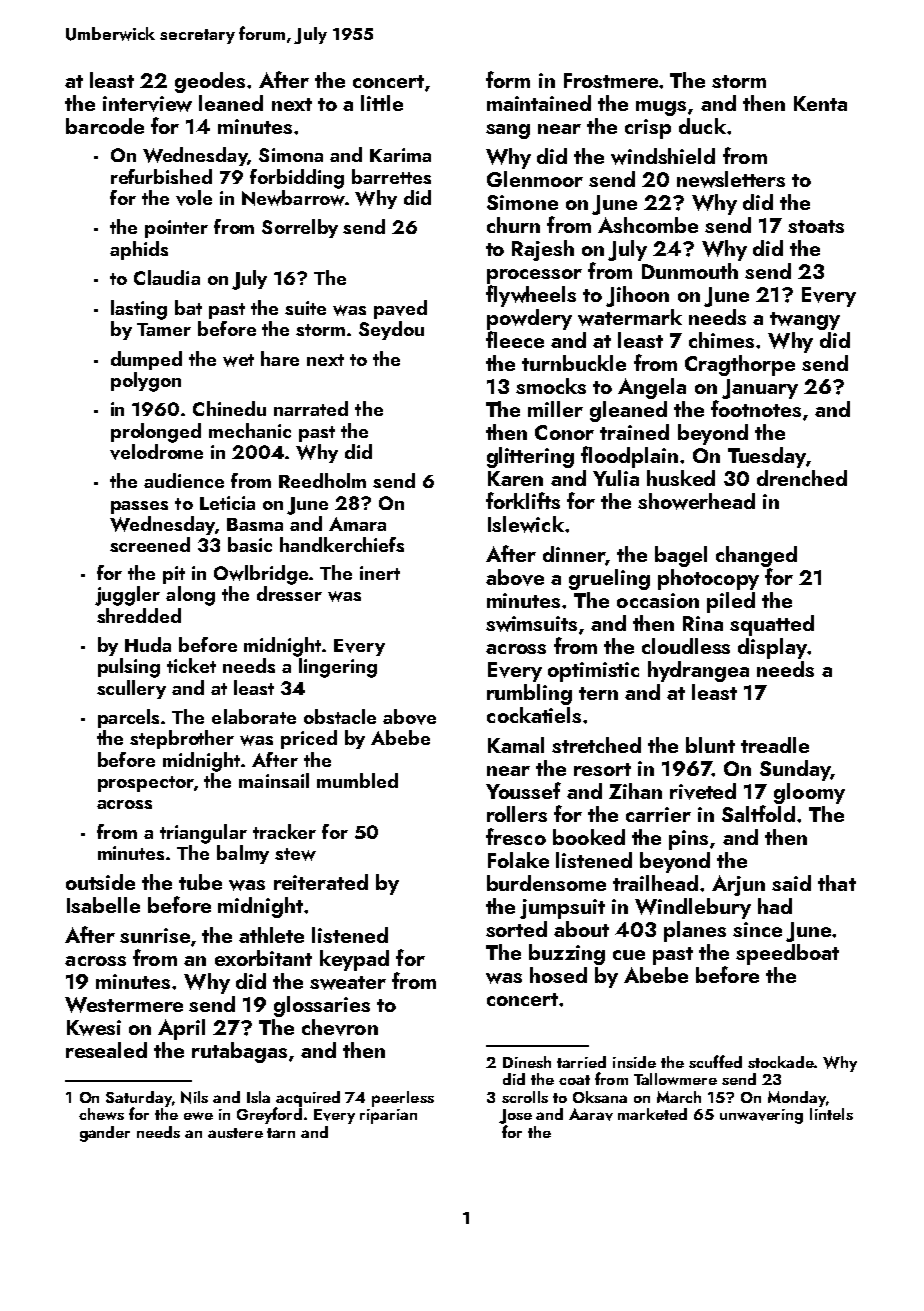 The height and width of the document is (1311, 924). Describe the element at coordinates (602, 769) in the document. I see `resort` at that location.
